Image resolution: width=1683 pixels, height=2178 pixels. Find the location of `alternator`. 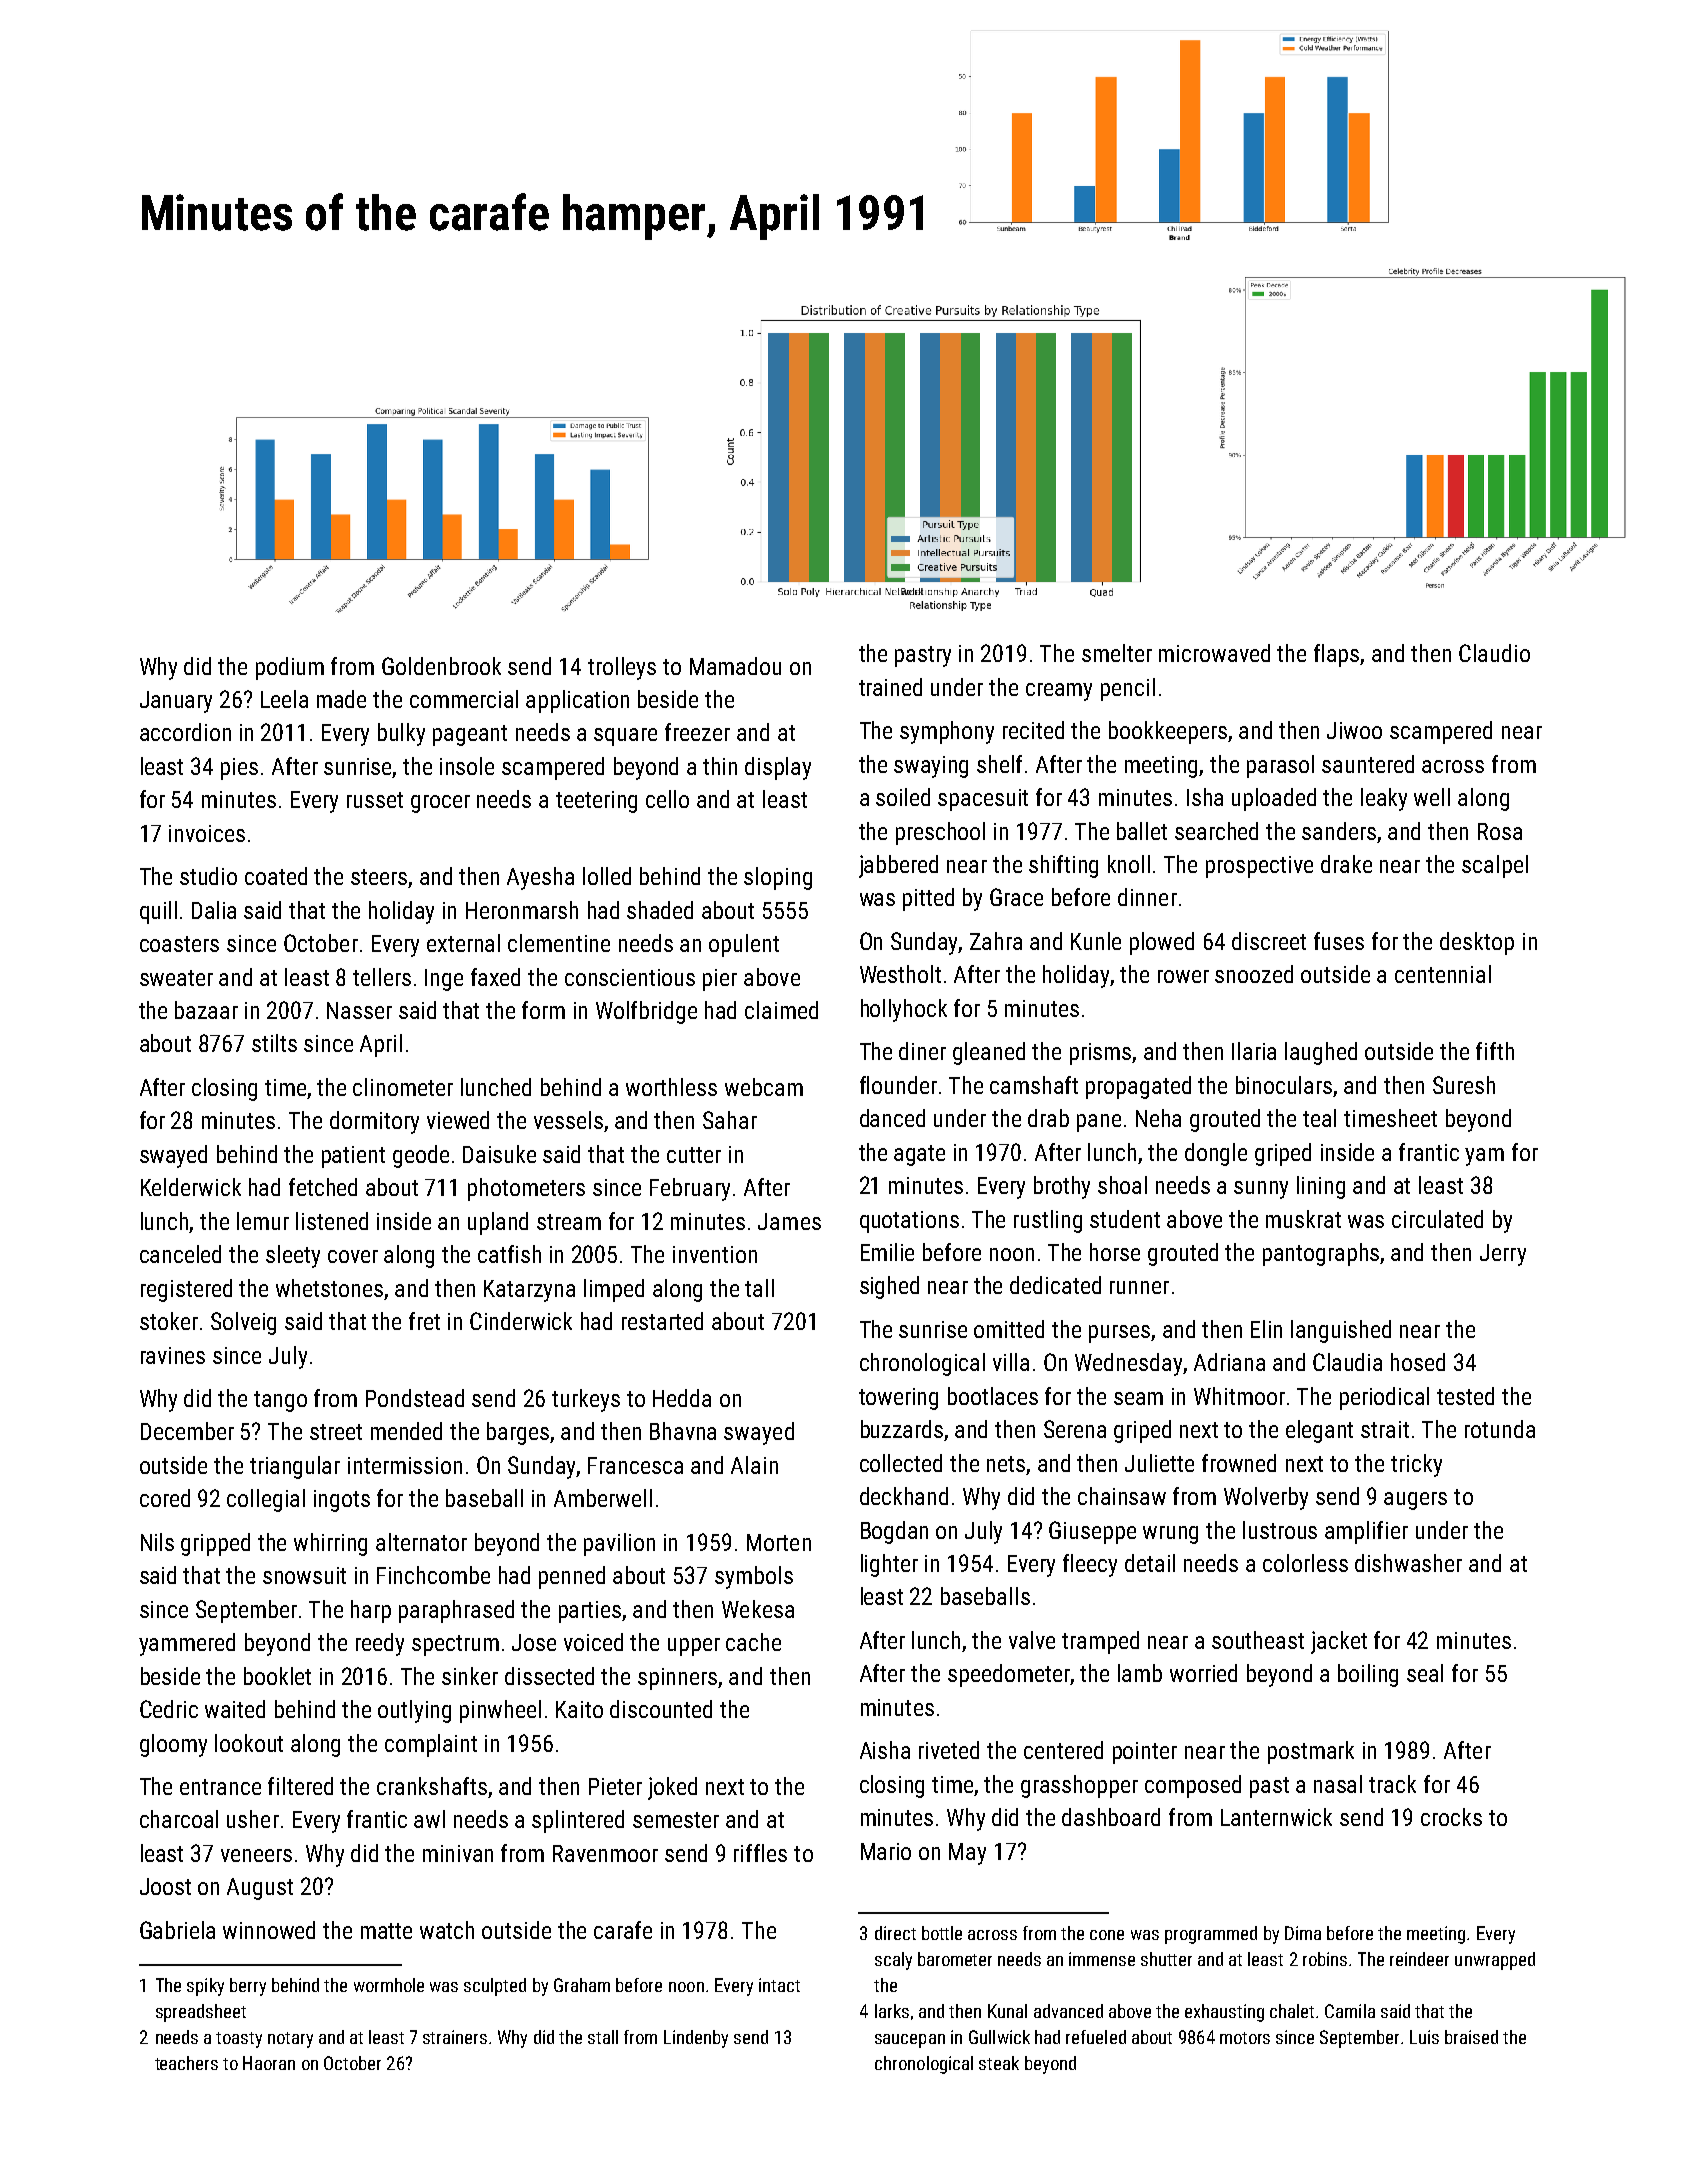

alternator is located at coordinates (421, 1542).
